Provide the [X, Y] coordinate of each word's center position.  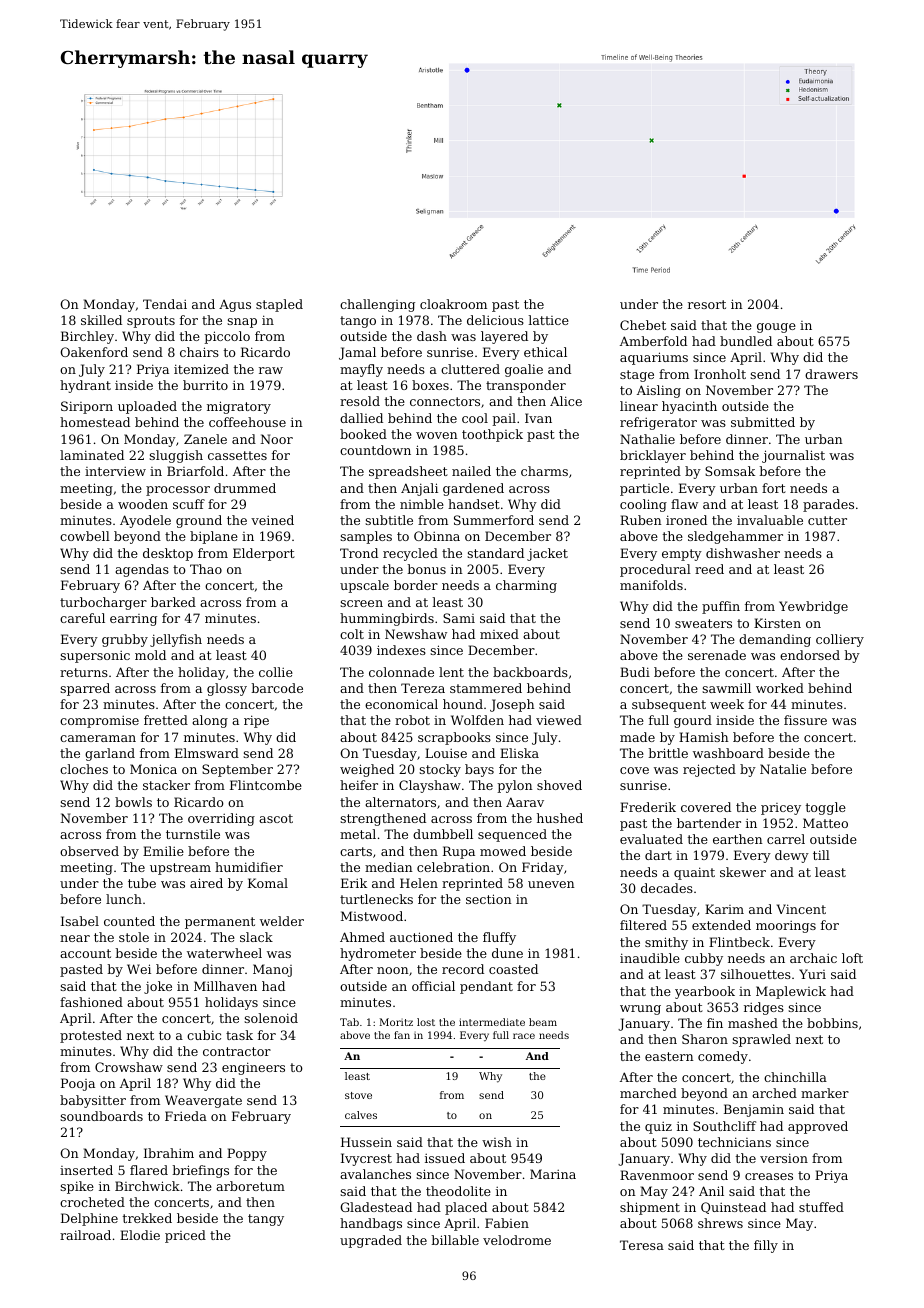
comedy [723, 1057]
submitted [763, 422]
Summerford [494, 520]
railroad [85, 1235]
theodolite [458, 1191]
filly [766, 1246]
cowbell [85, 536]
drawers [831, 374]
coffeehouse [247, 422]
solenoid [271, 1018]
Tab [349, 1022]
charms [544, 471]
